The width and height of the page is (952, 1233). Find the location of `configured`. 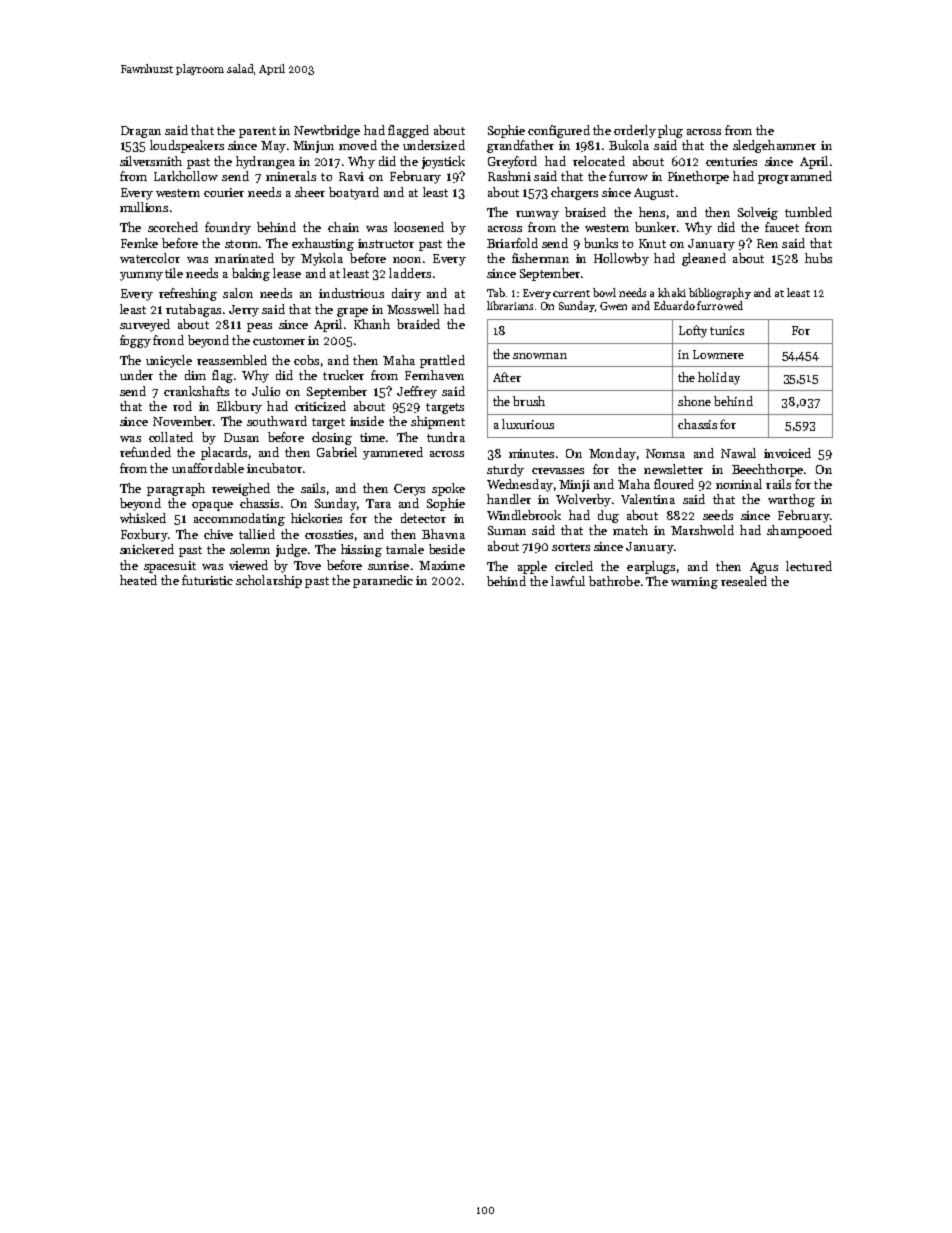

configured is located at coordinates (559, 131).
